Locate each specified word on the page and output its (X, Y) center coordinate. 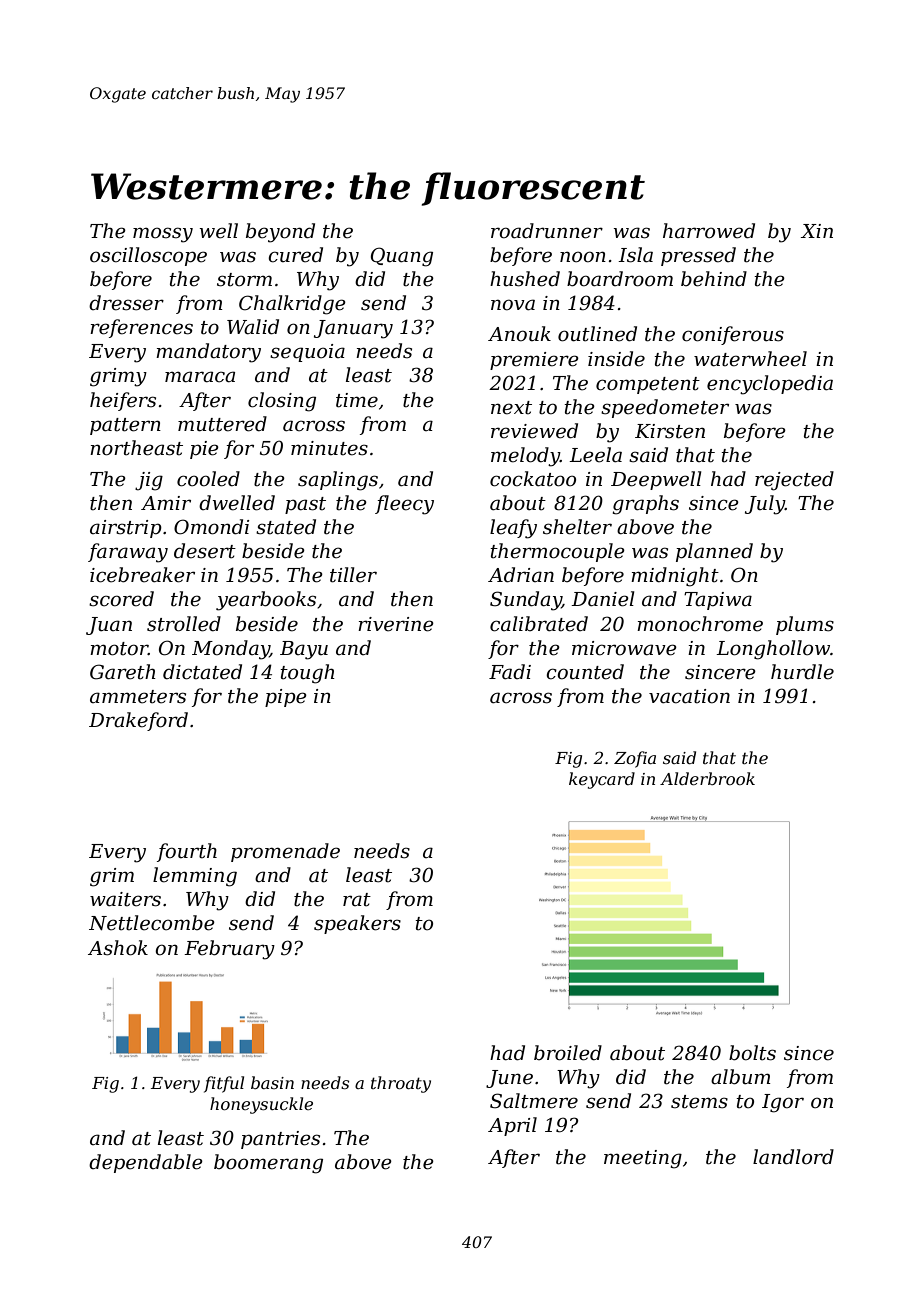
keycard (602, 780)
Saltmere (534, 1101)
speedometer (665, 408)
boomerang (268, 1164)
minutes (329, 448)
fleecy (404, 505)
